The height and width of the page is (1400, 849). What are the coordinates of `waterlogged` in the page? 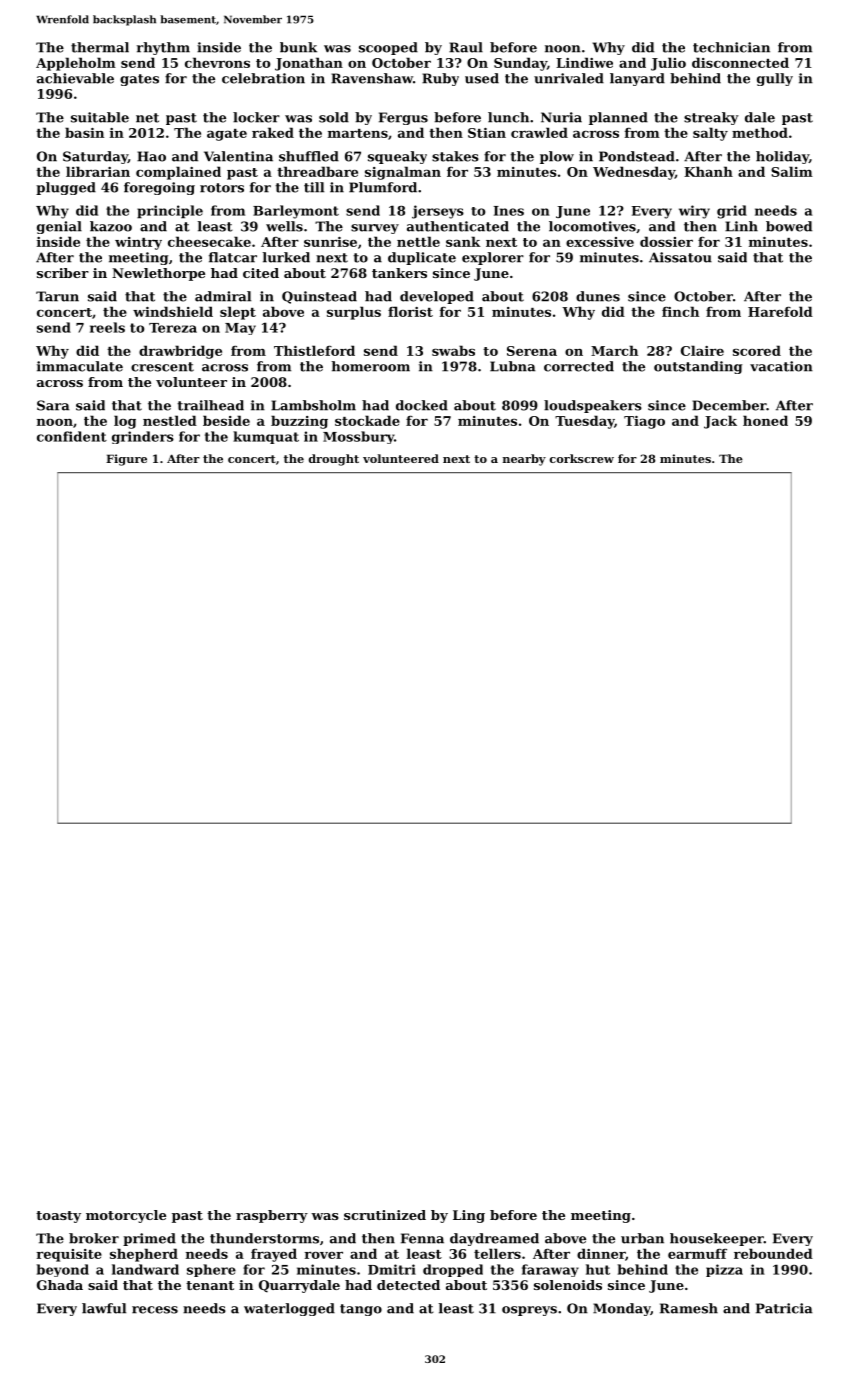 It's located at (289, 1309).
